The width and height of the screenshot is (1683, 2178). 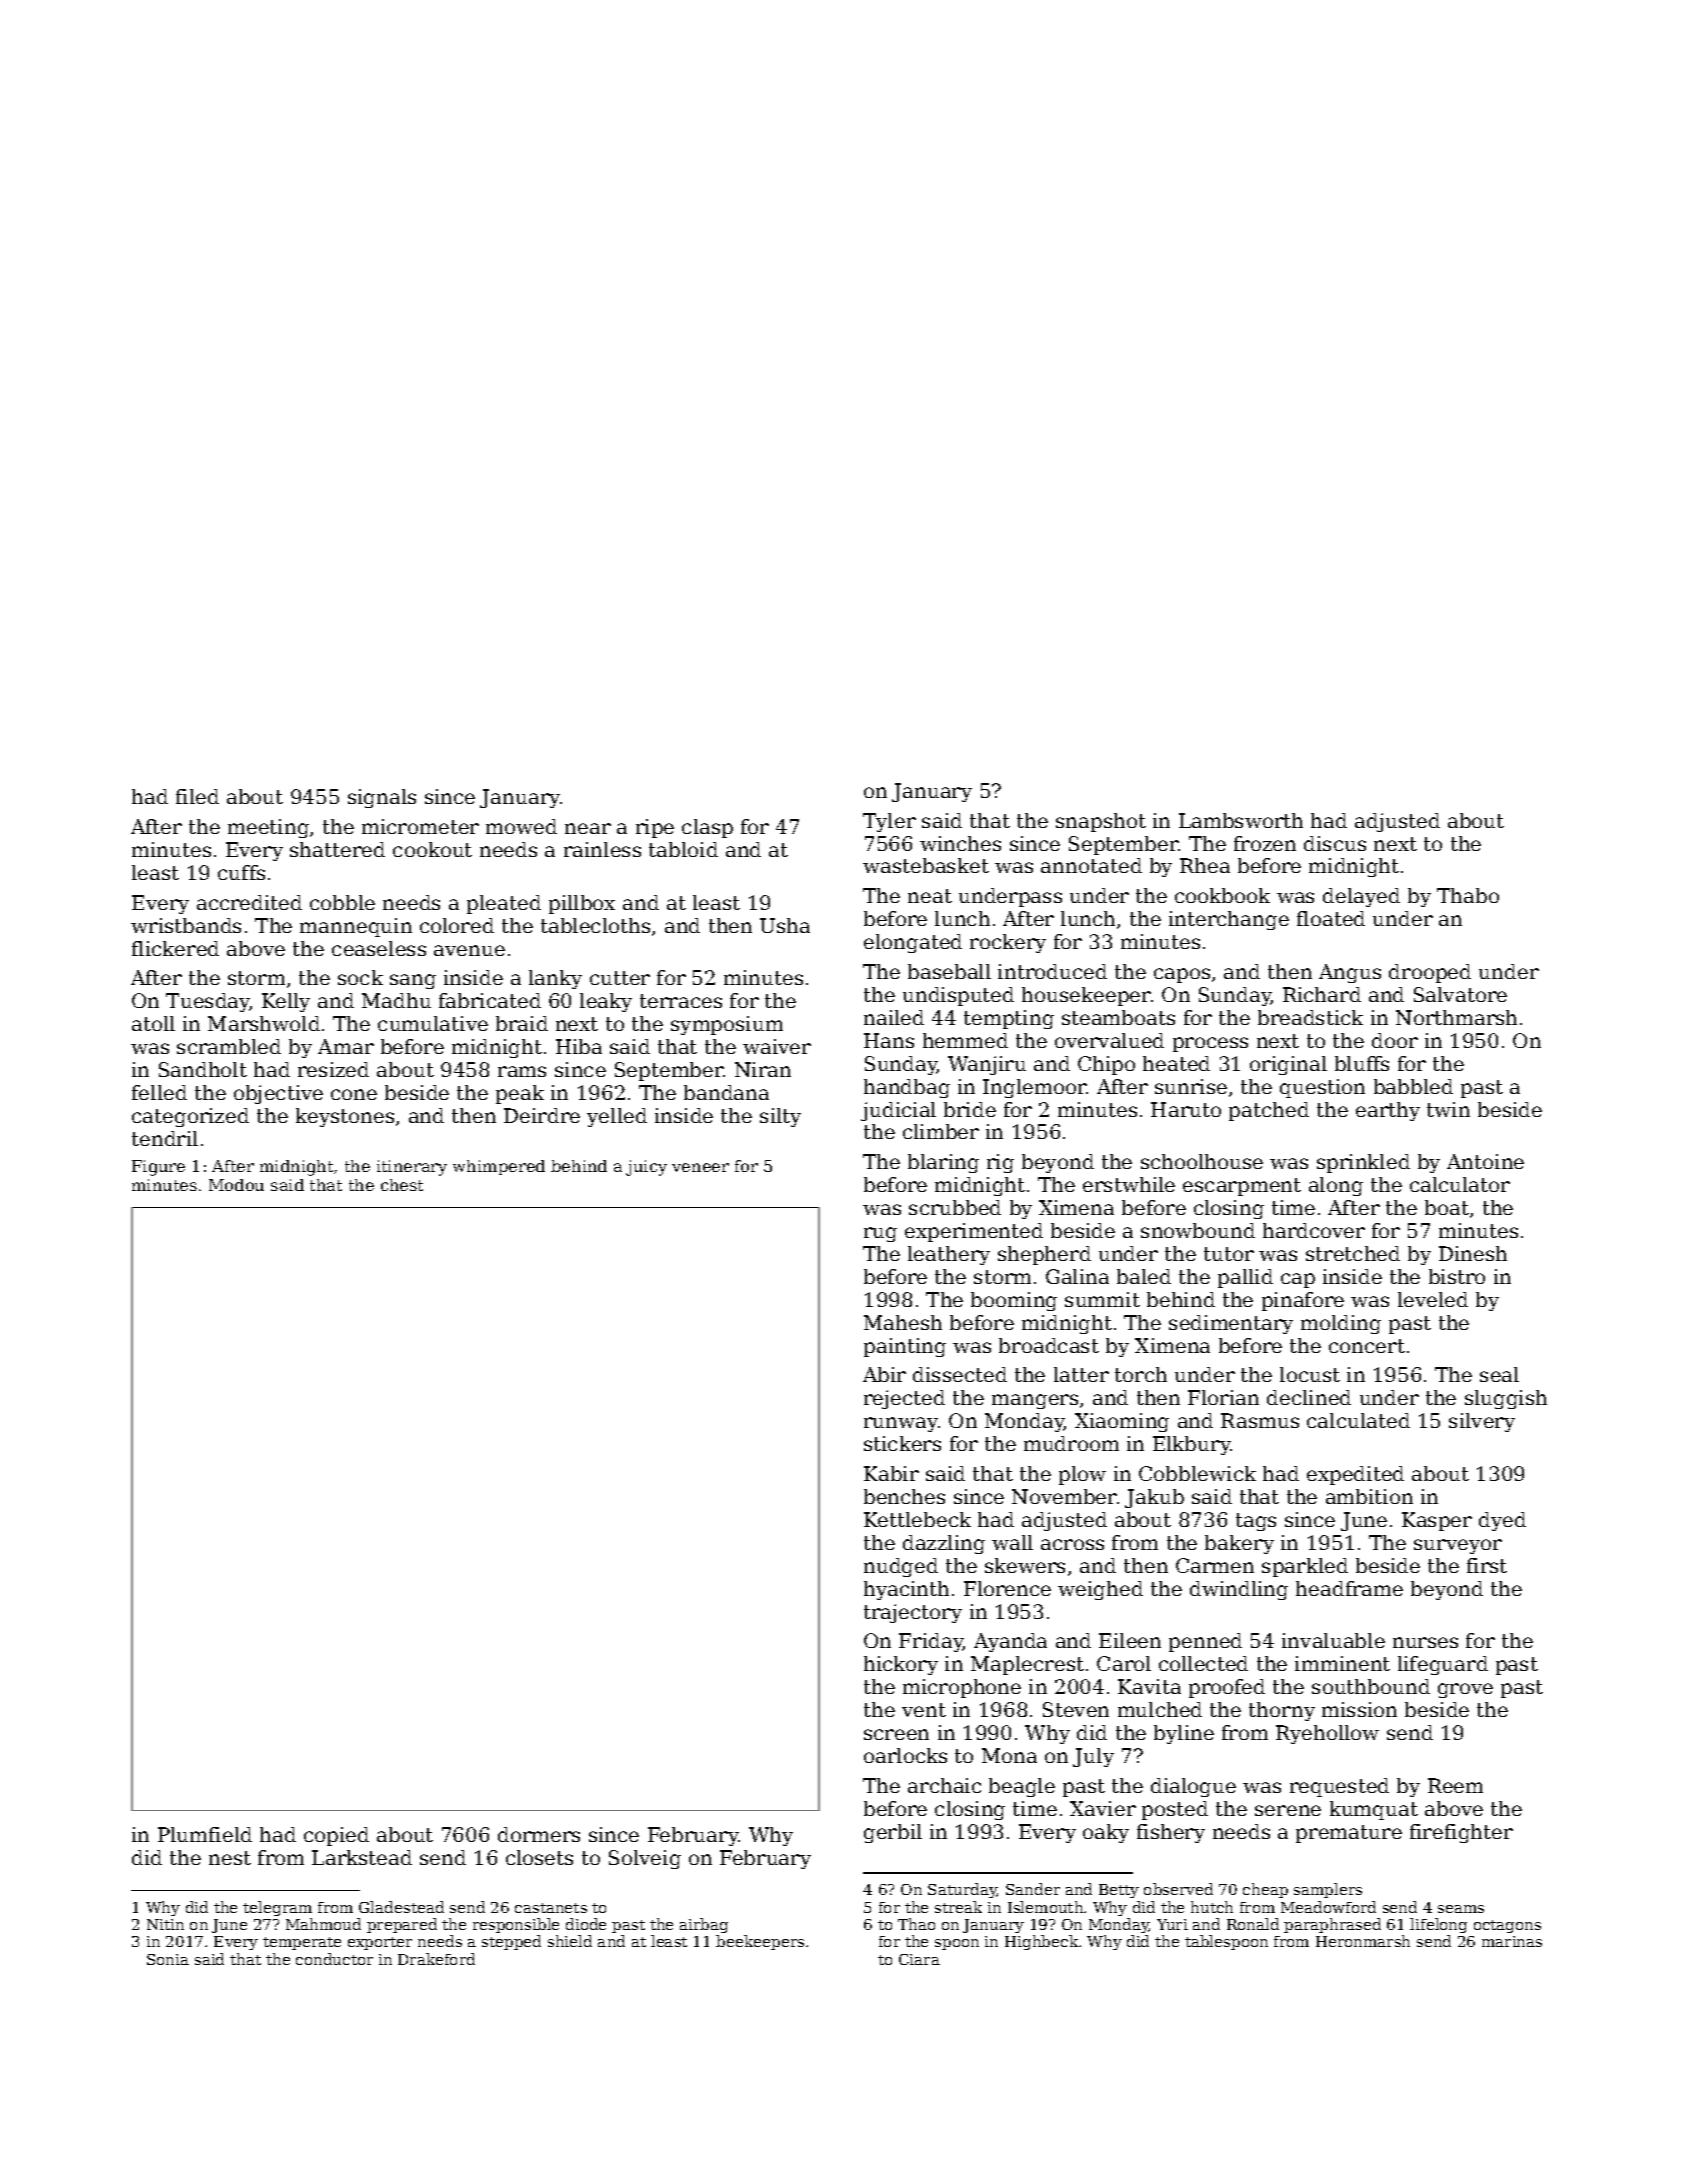 I want to click on ripe, so click(x=655, y=828).
